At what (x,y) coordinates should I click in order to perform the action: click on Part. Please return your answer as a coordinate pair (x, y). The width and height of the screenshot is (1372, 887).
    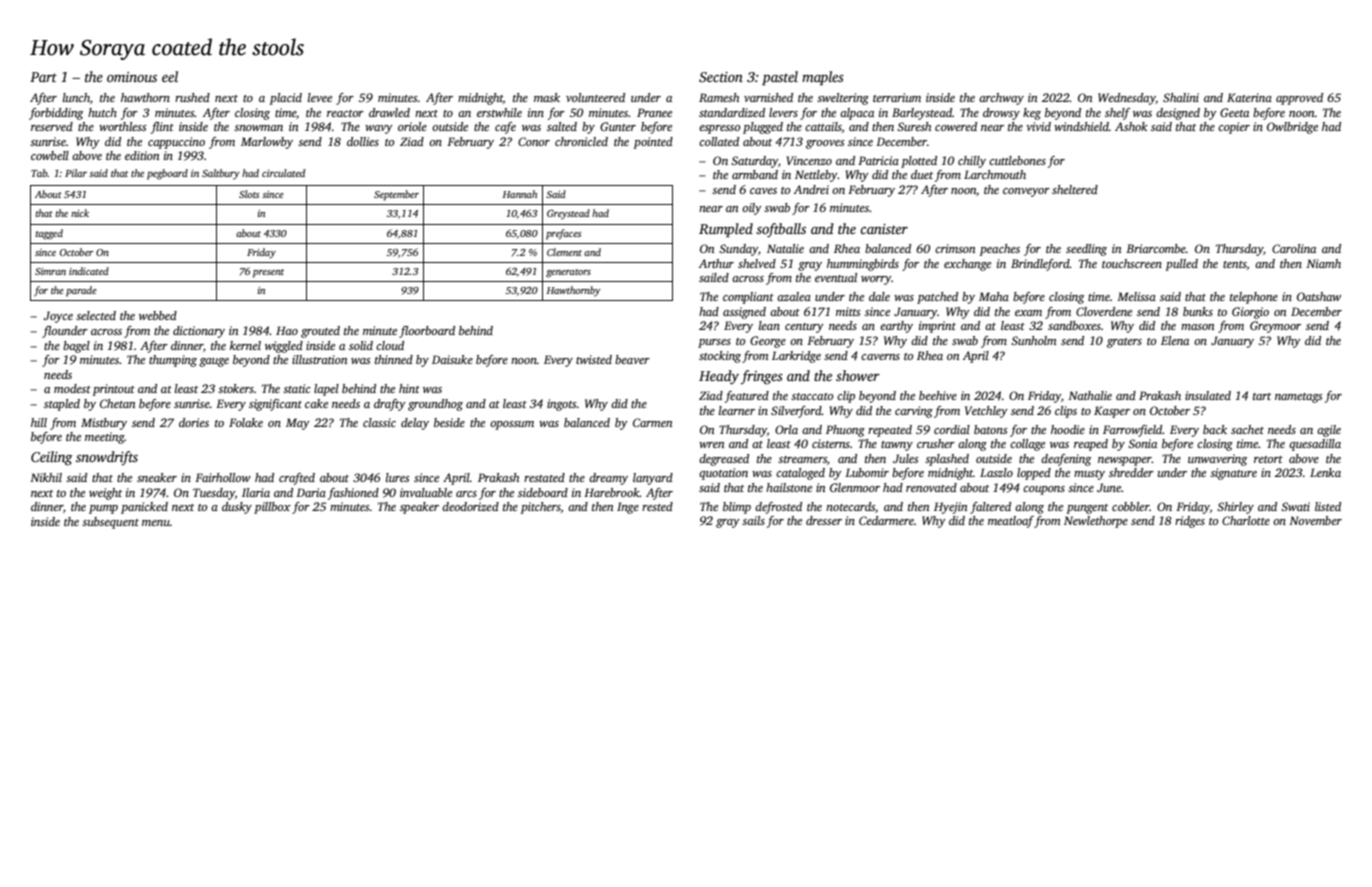
    Looking at the image, I should click on (43, 77).
